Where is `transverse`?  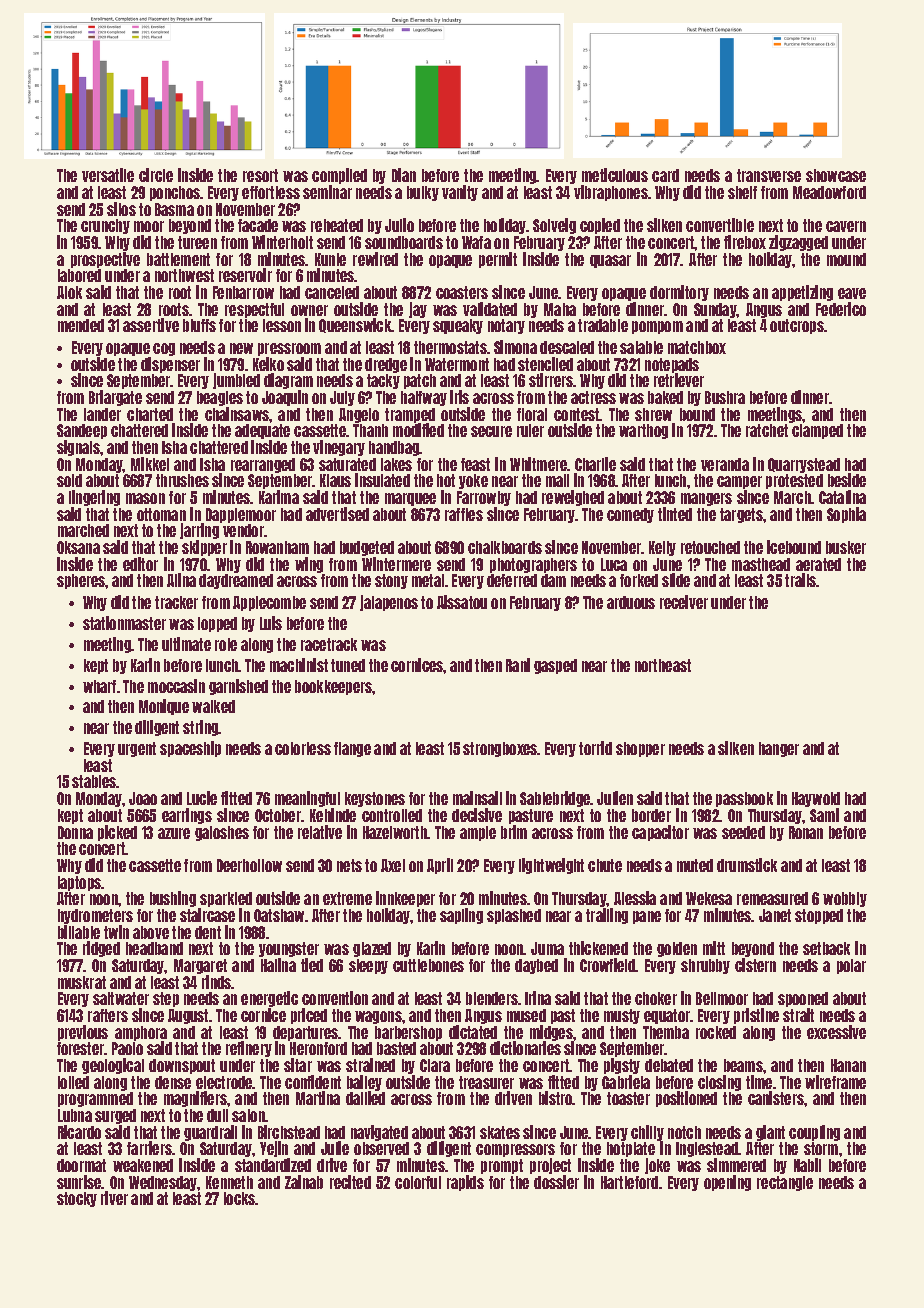 transverse is located at coordinates (769, 175).
